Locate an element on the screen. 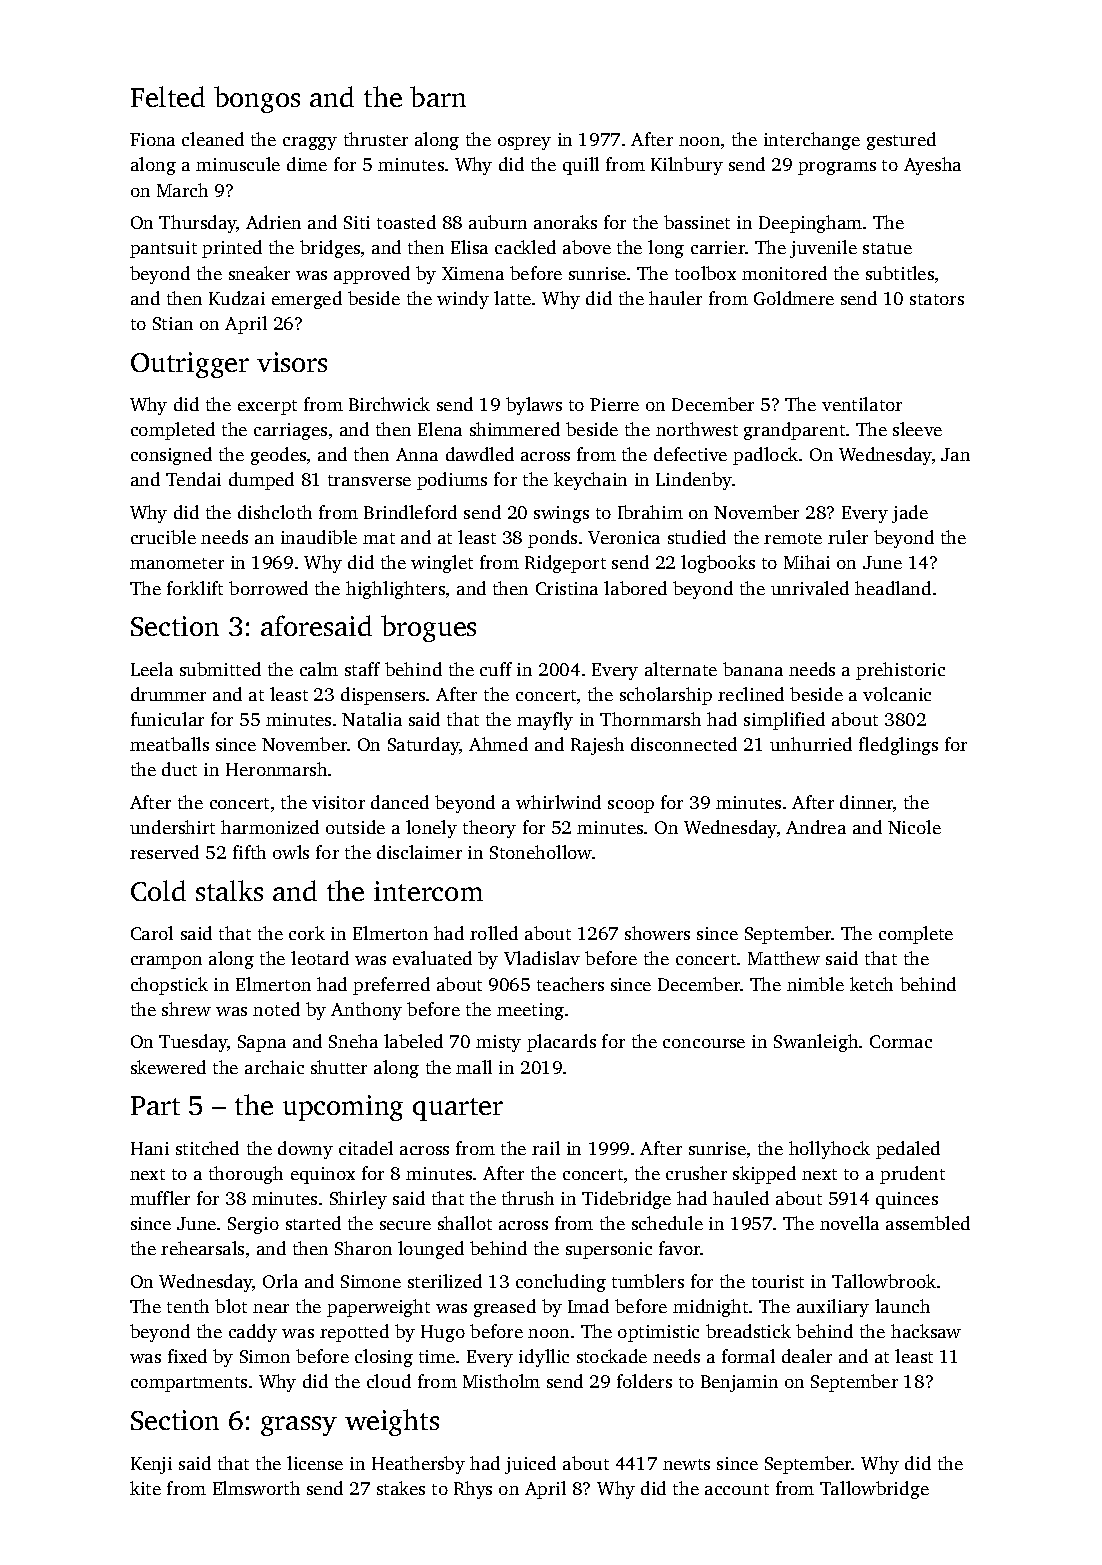 The height and width of the screenshot is (1565, 1102). padlock is located at coordinates (765, 456).
